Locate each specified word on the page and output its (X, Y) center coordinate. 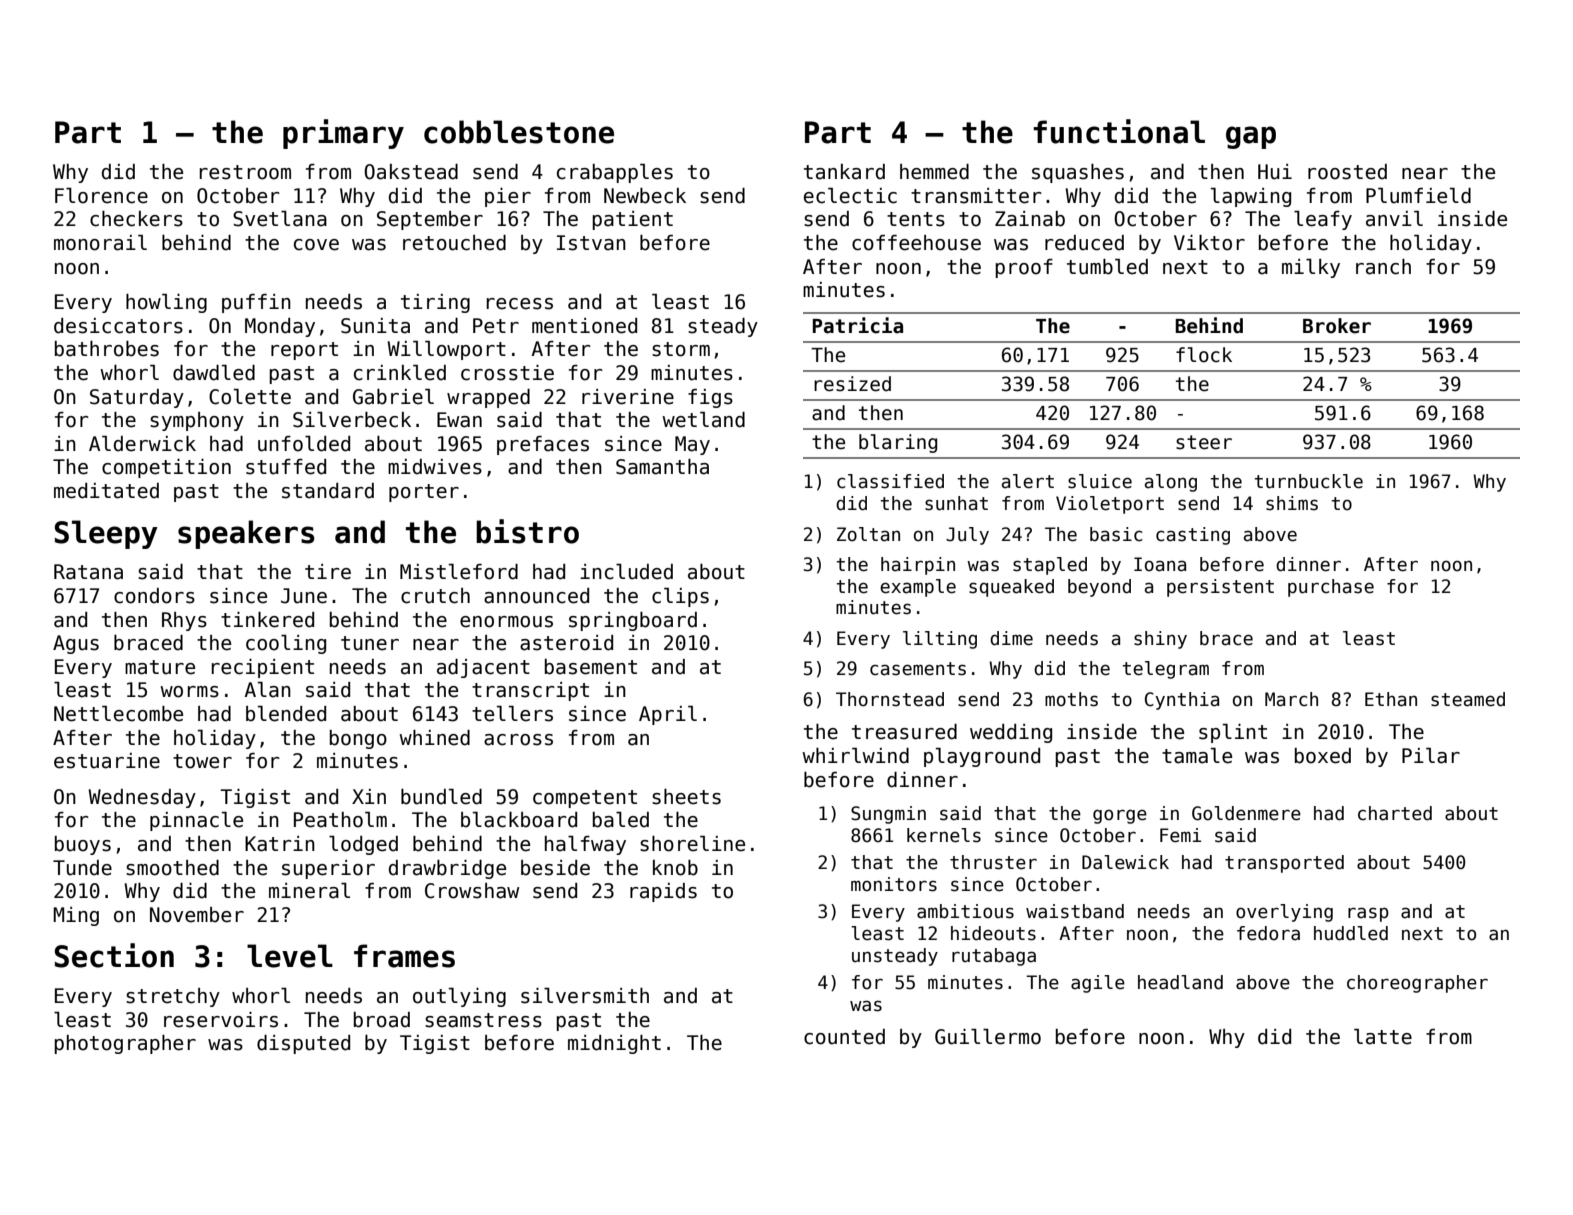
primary (343, 134)
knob (675, 868)
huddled (1351, 933)
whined (434, 738)
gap (1251, 137)
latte (1383, 1037)
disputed (303, 1044)
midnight (614, 1044)
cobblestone (519, 132)
